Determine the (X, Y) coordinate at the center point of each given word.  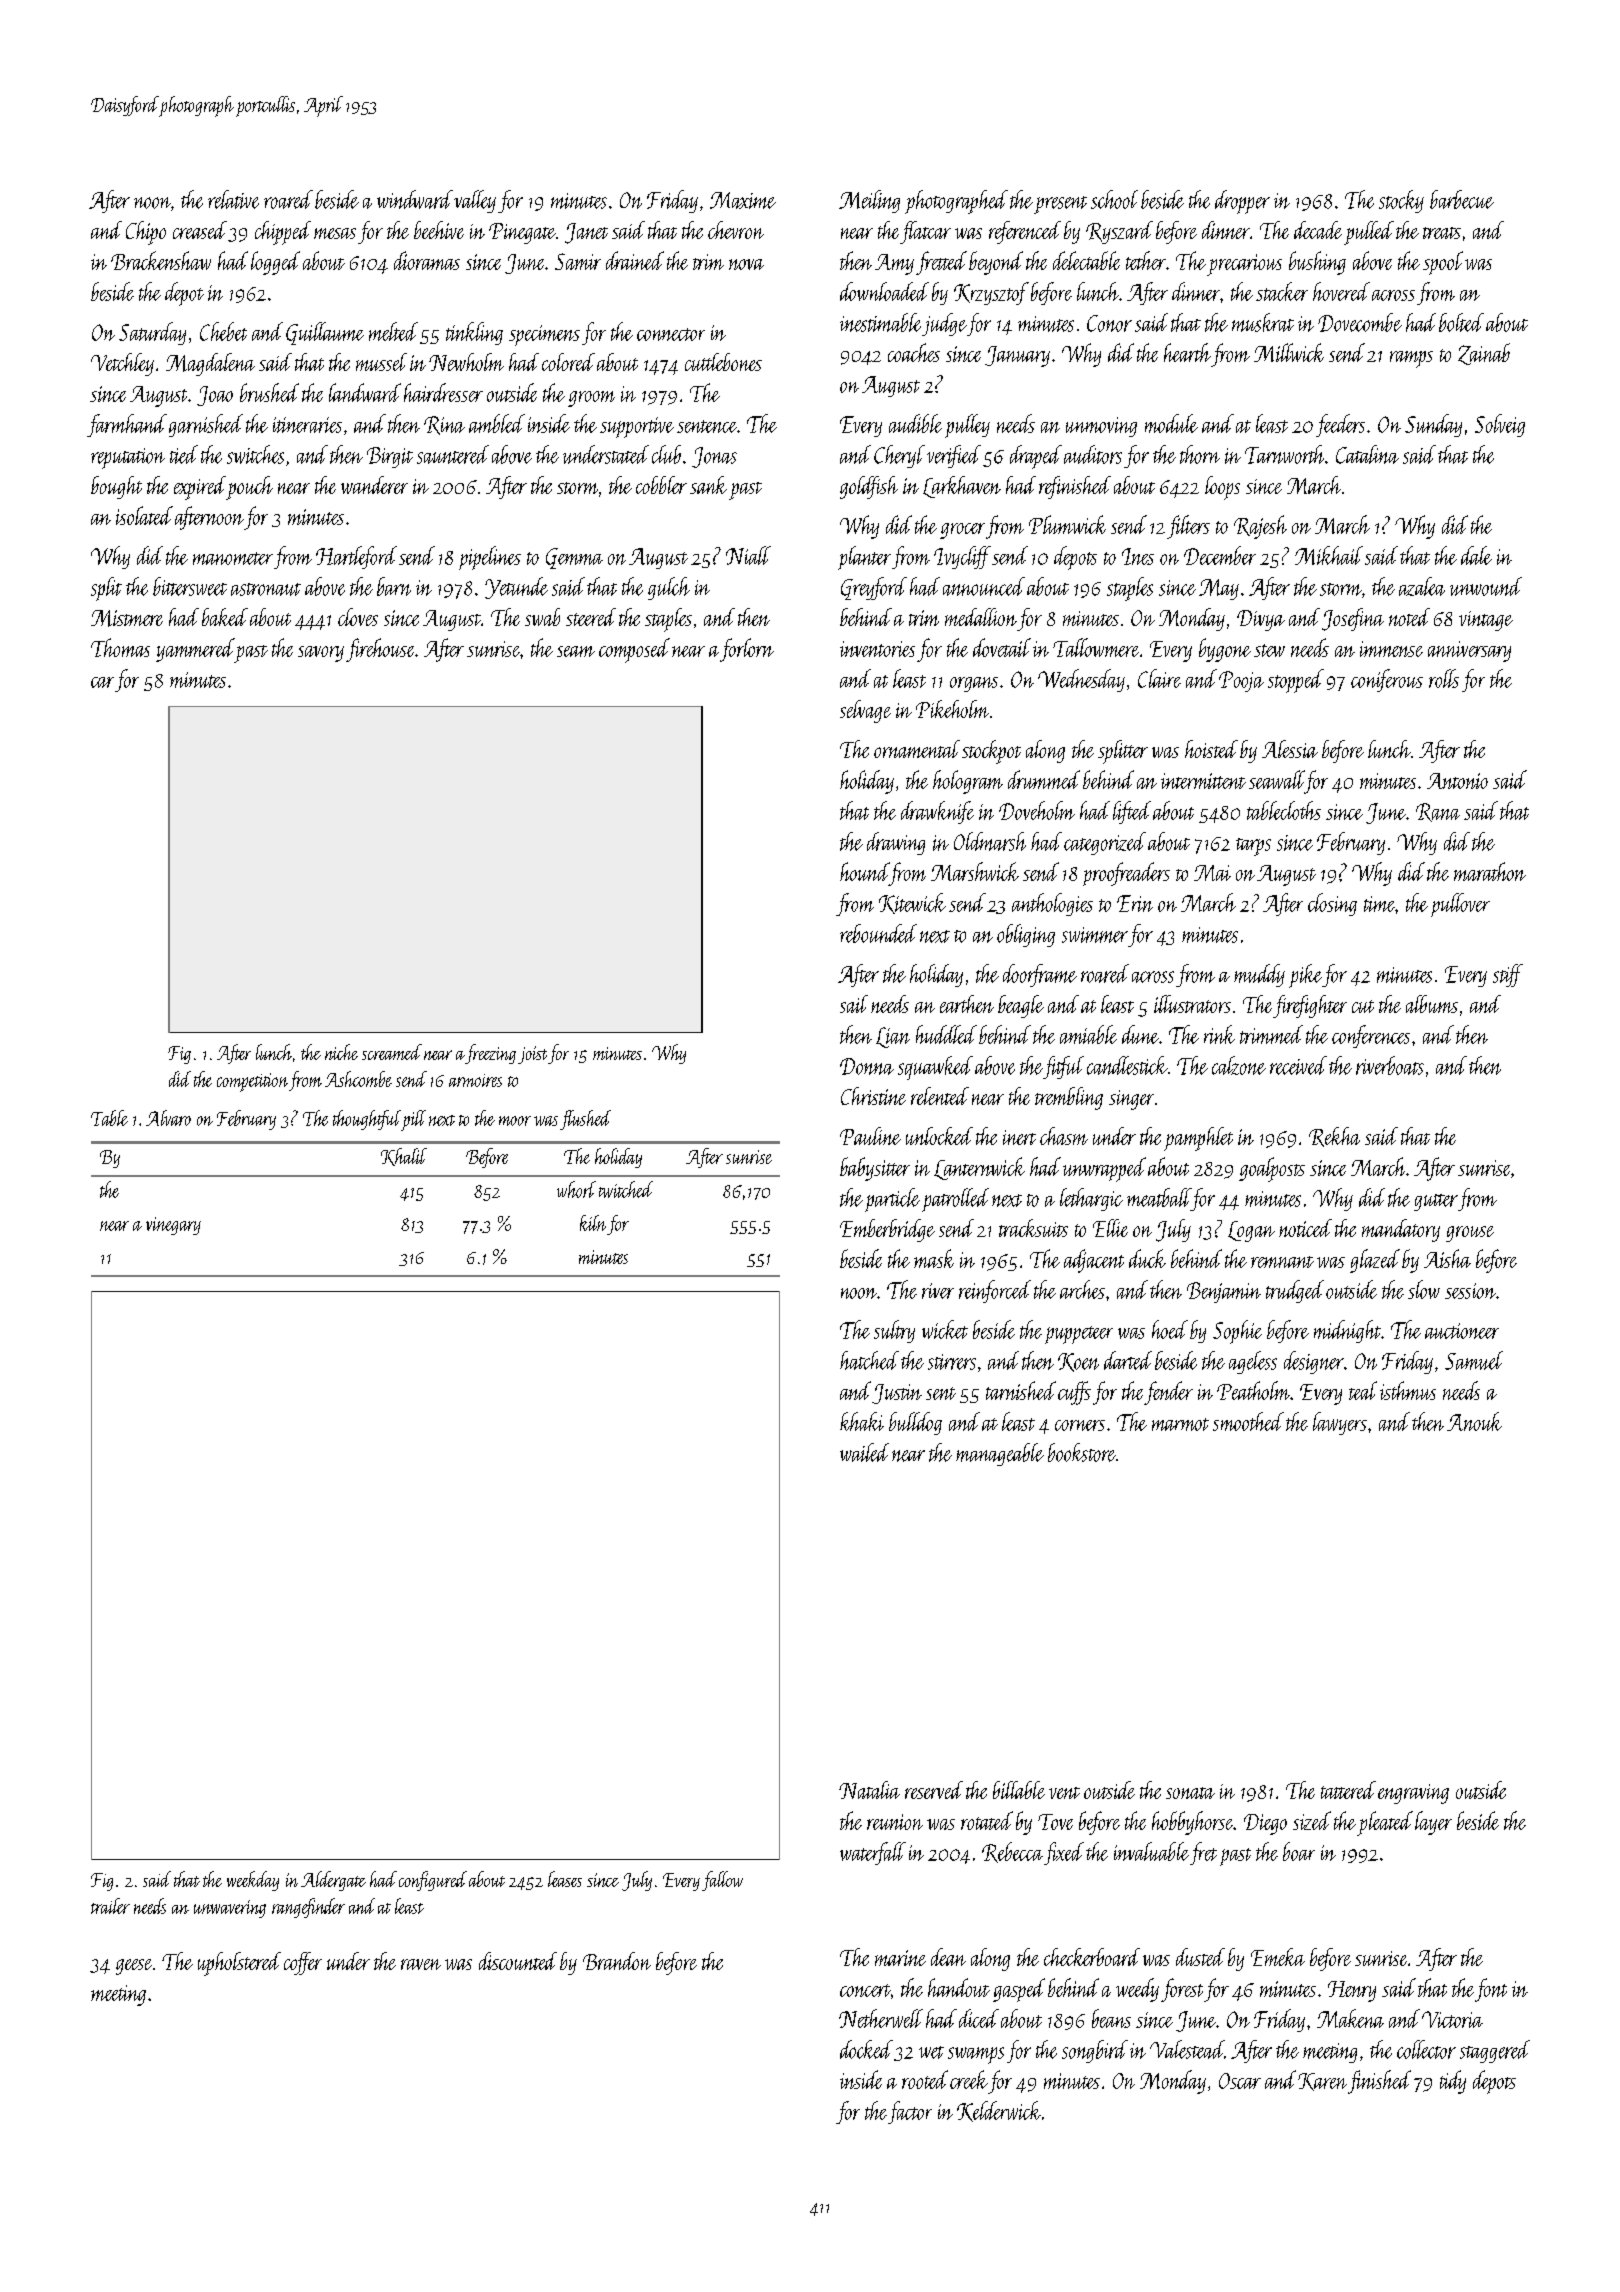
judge (944, 324)
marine (900, 1958)
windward (415, 199)
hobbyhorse (1192, 1823)
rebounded (878, 933)
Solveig (1500, 425)
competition (252, 1082)
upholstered (239, 1964)
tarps (1253, 847)
